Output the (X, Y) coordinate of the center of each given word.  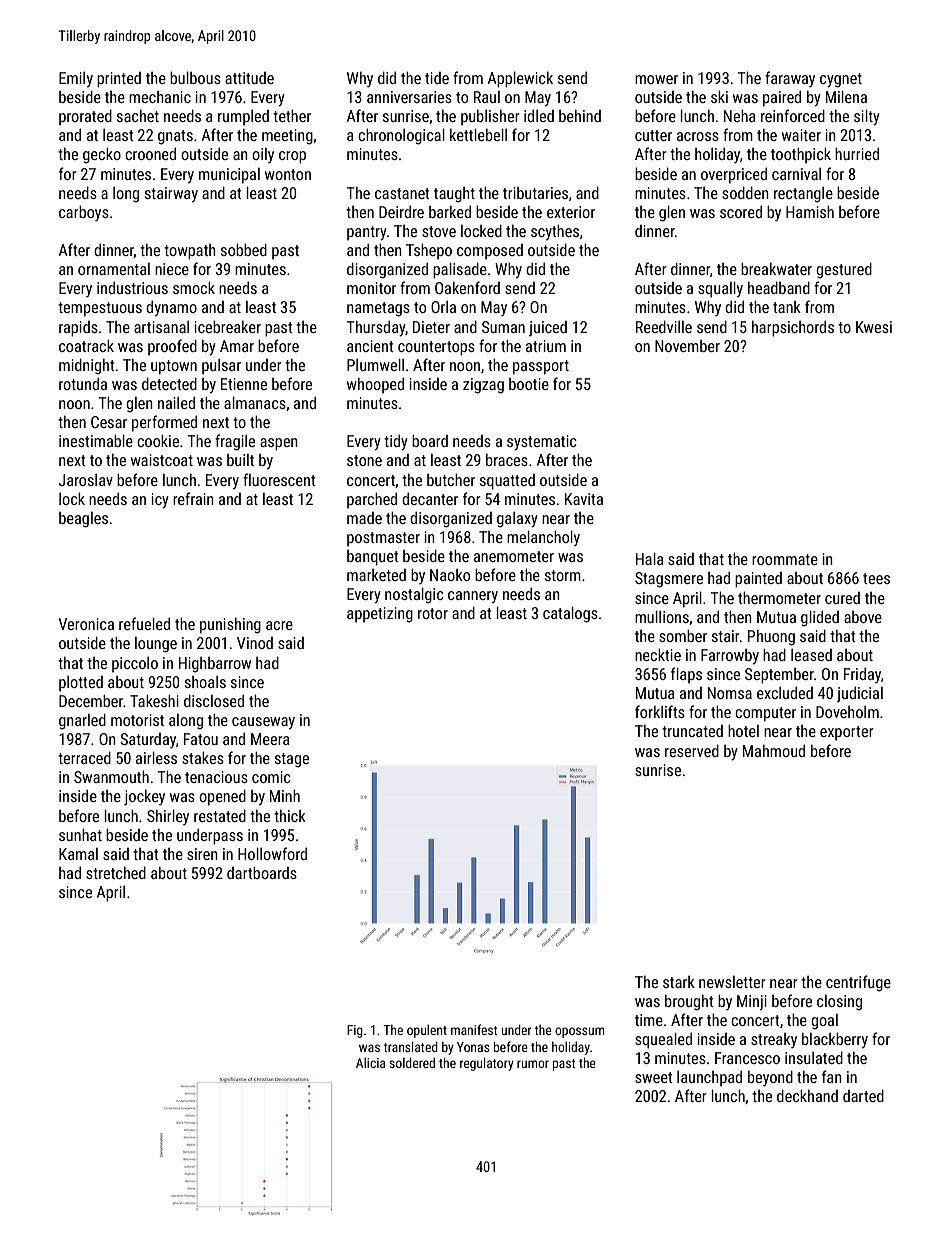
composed (490, 252)
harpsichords (793, 328)
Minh (285, 795)
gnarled (82, 721)
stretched (116, 872)
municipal (229, 176)
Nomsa (730, 693)
